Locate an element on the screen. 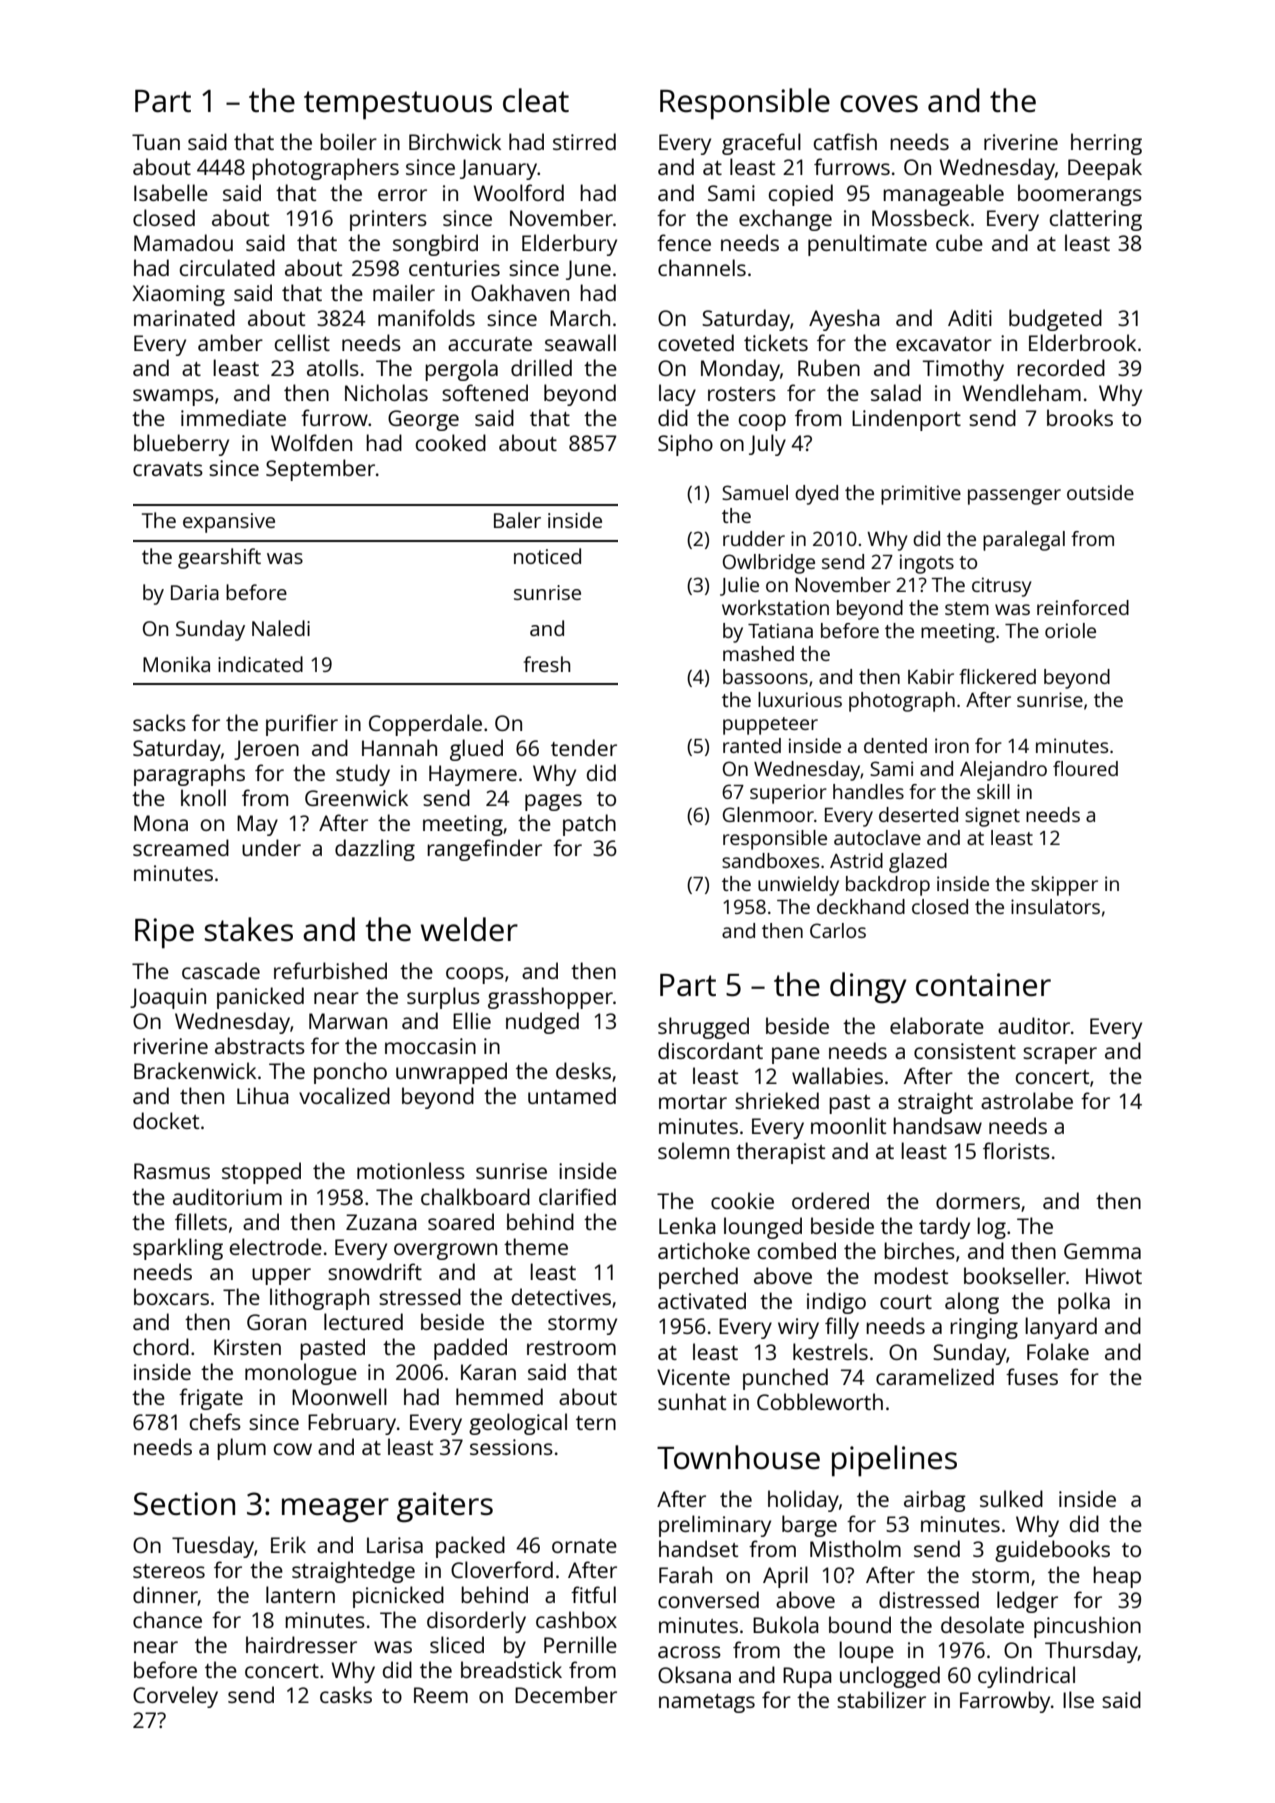 This screenshot has width=1275, height=1803. polka is located at coordinates (1084, 1303).
